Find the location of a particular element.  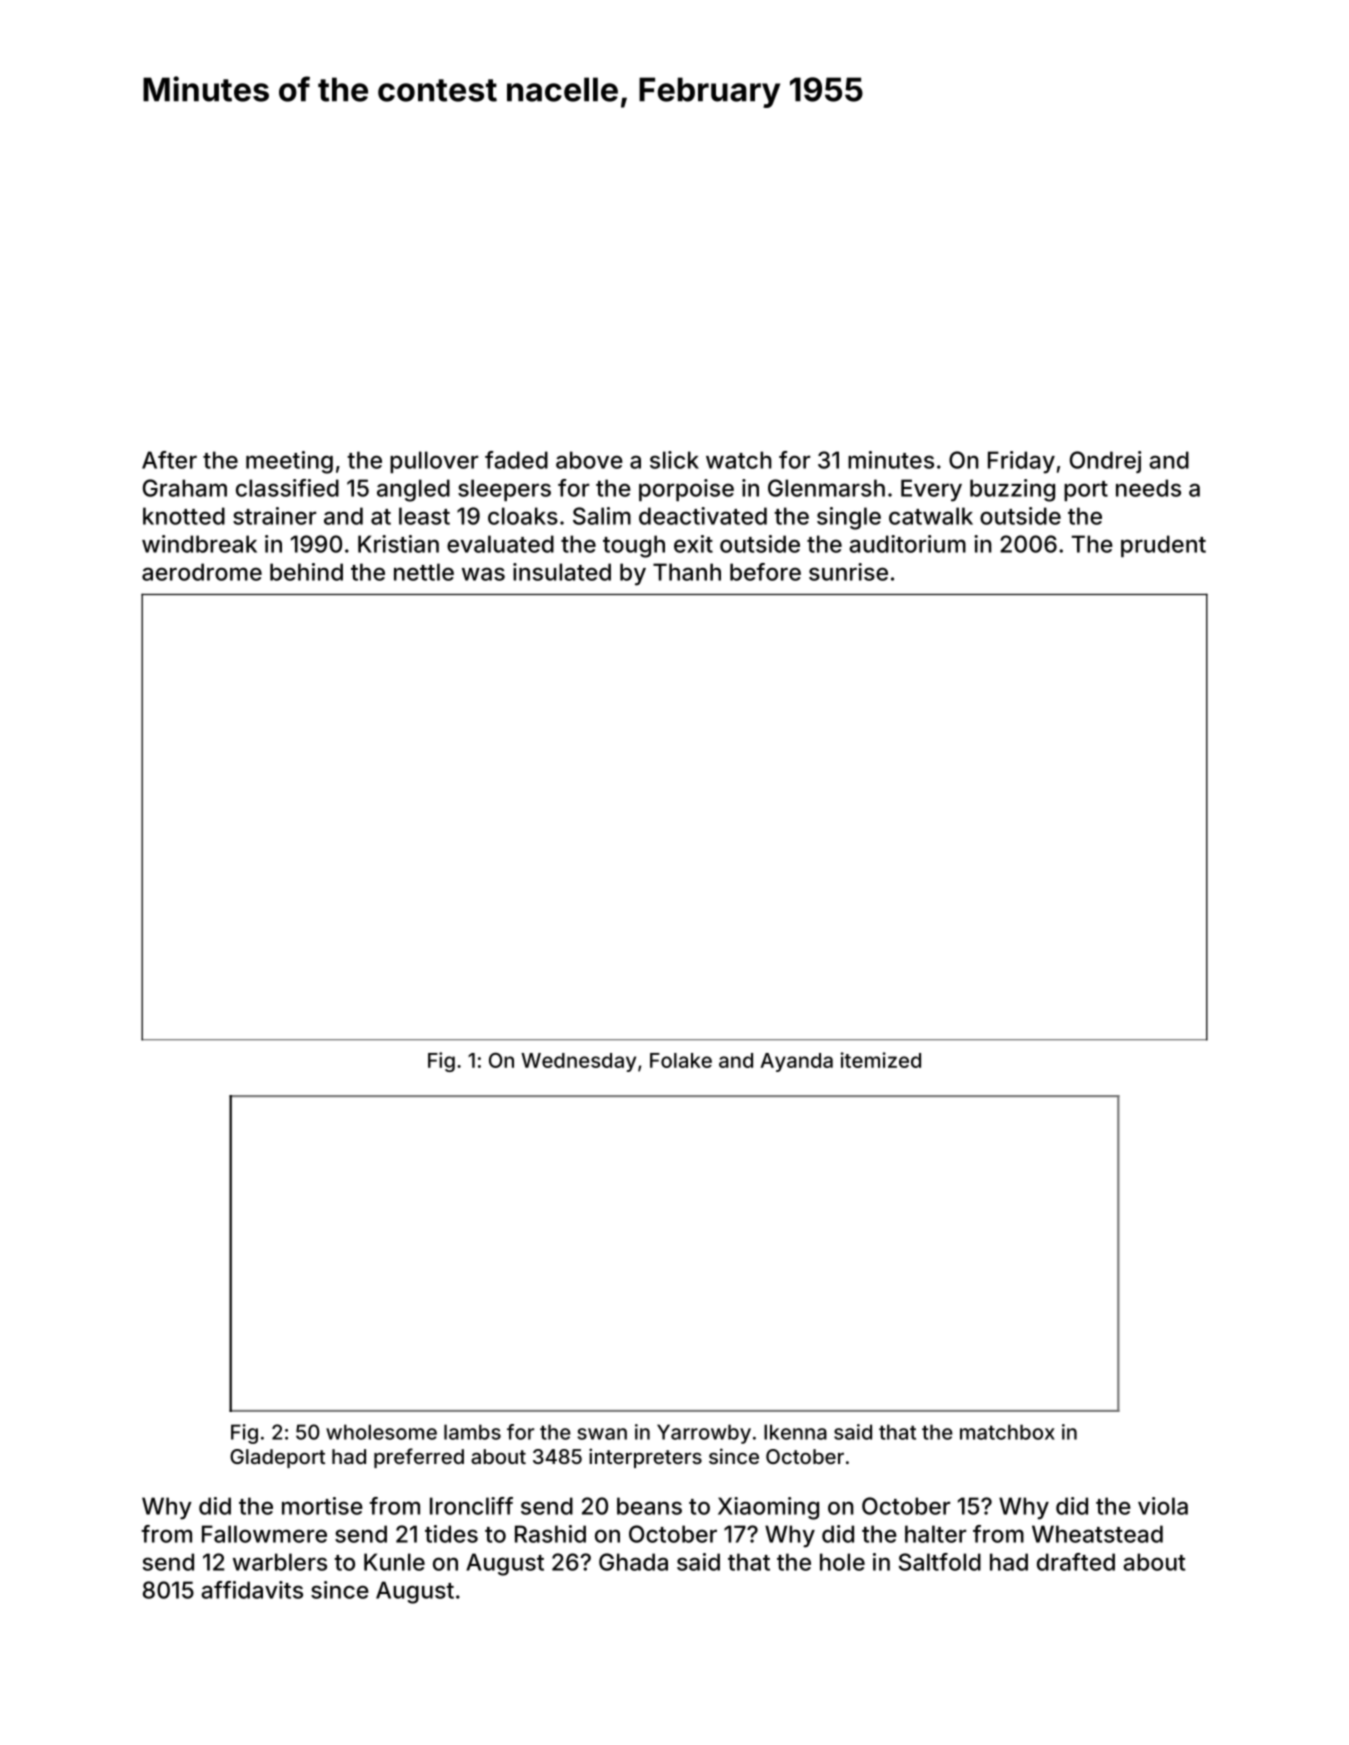

itemized is located at coordinates (880, 1060).
